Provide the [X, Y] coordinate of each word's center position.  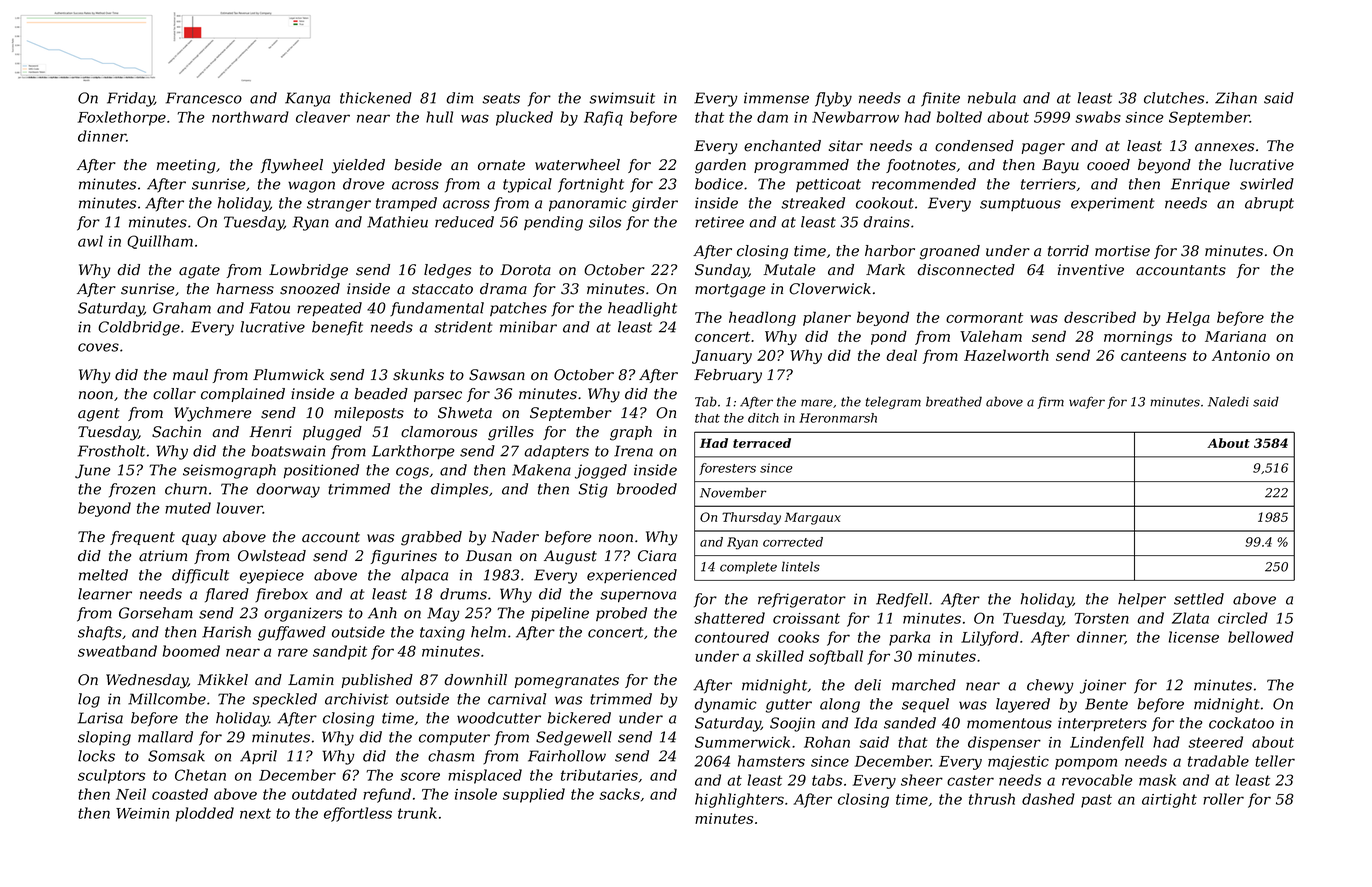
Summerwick [742, 742]
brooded [647, 489]
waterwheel [577, 165]
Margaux [813, 518]
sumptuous [1020, 204]
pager [1043, 149]
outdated [324, 794]
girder [655, 204]
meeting [186, 166]
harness [245, 289]
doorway [288, 490]
